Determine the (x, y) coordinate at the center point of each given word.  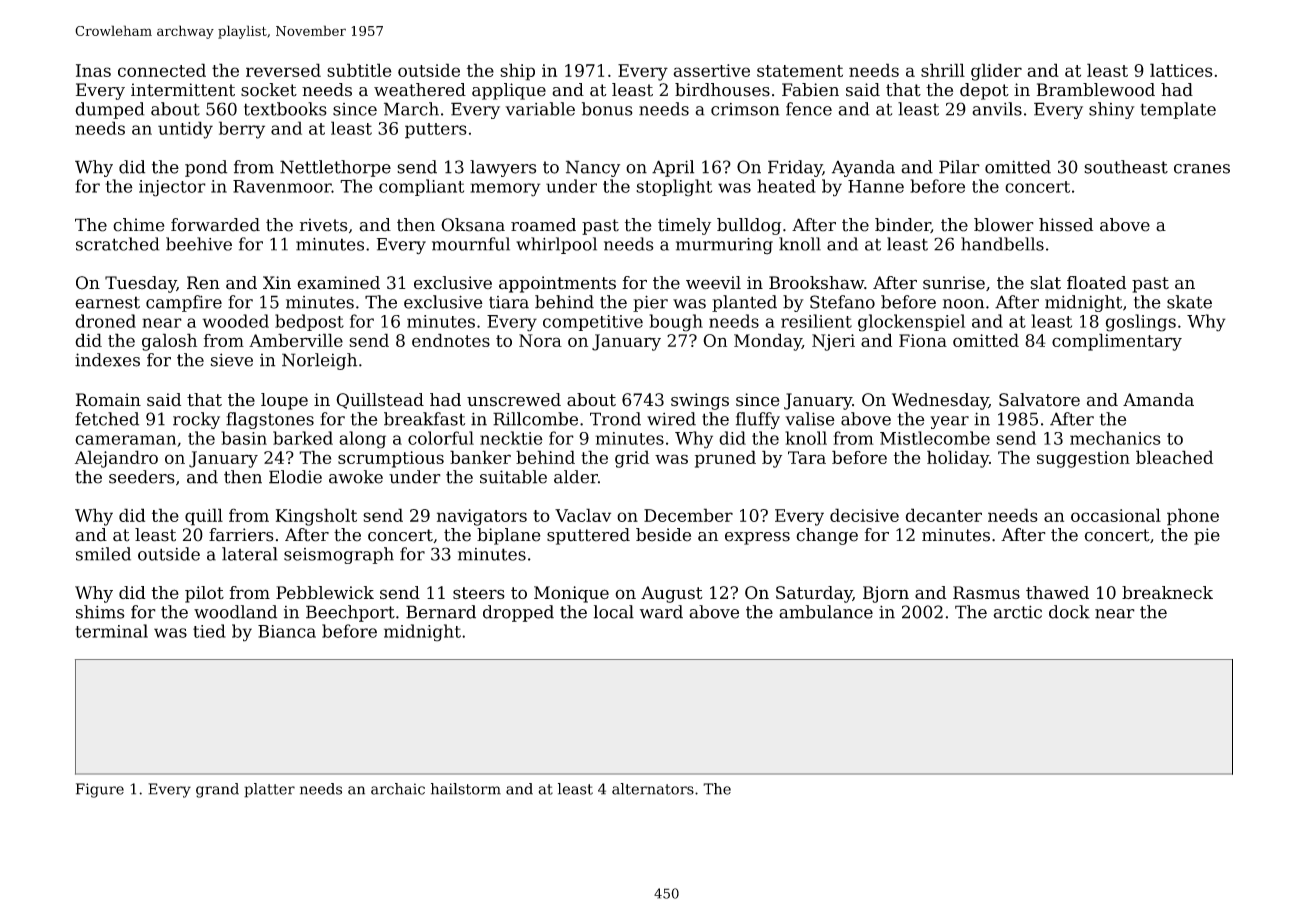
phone (1193, 517)
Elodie (295, 477)
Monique (571, 594)
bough (676, 323)
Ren (203, 283)
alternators (653, 789)
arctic (1017, 612)
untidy (185, 130)
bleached (1174, 457)
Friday (795, 168)
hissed (1066, 225)
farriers (241, 535)
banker (480, 457)
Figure (100, 790)
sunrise (954, 283)
